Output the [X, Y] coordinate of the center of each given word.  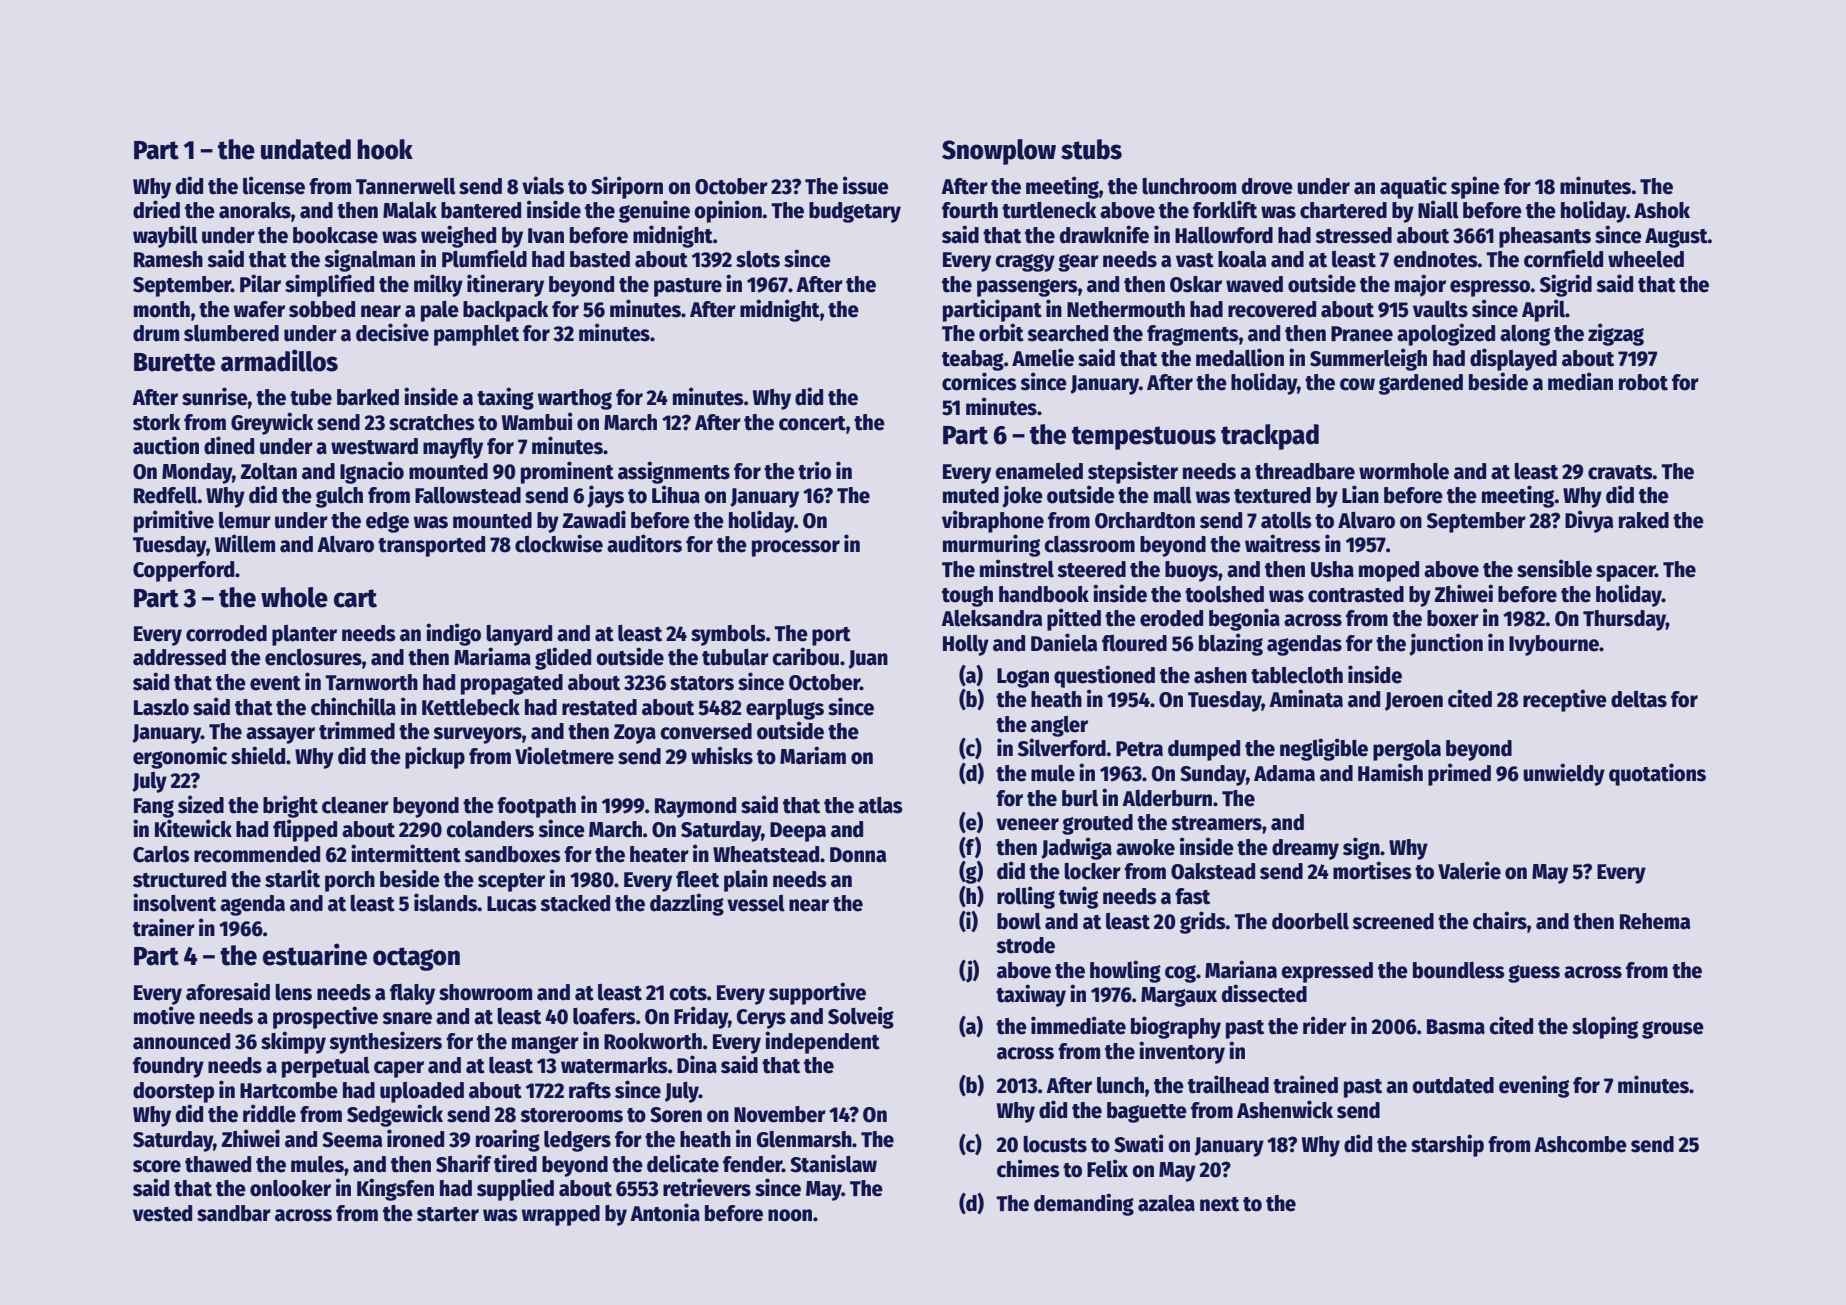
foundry [168, 1067]
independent [822, 1042]
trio [814, 470]
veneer [1027, 824]
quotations [1657, 774]
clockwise [559, 543]
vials [543, 185]
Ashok [1662, 210]
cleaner [355, 805]
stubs [1091, 149]
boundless [1459, 970]
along [1525, 335]
